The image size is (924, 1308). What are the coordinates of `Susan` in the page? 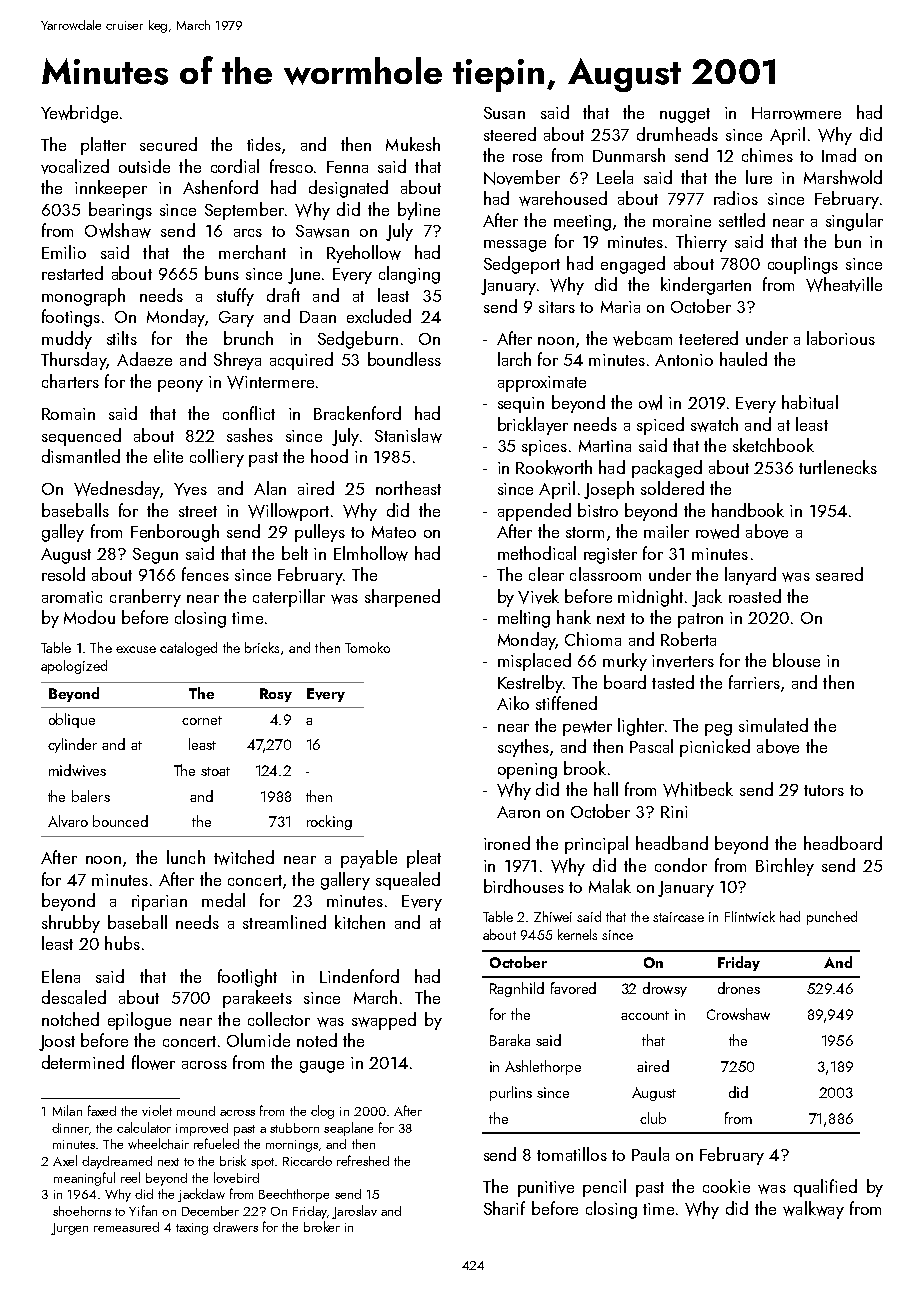 It's located at (504, 113).
